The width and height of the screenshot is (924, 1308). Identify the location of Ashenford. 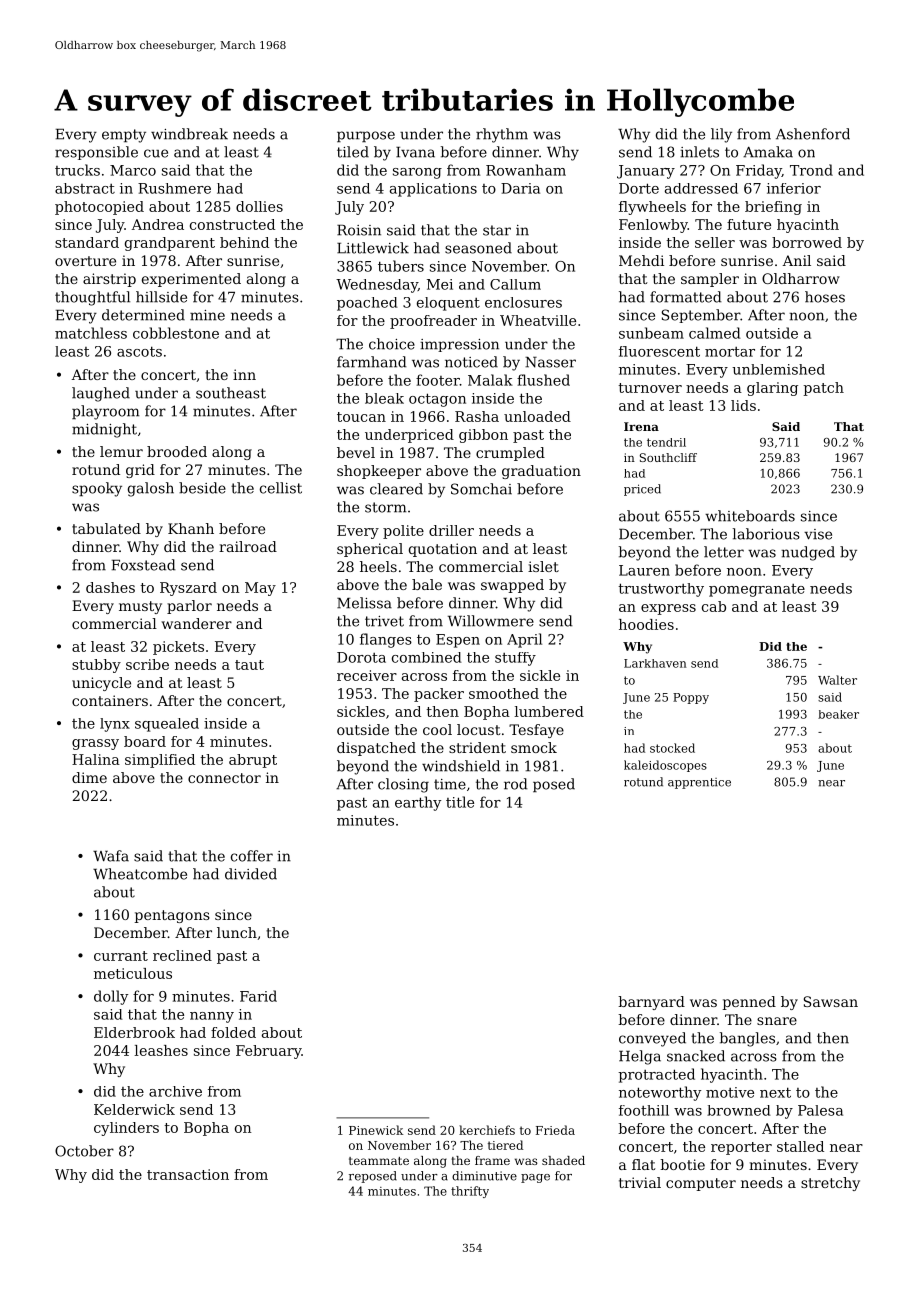
(813, 134).
